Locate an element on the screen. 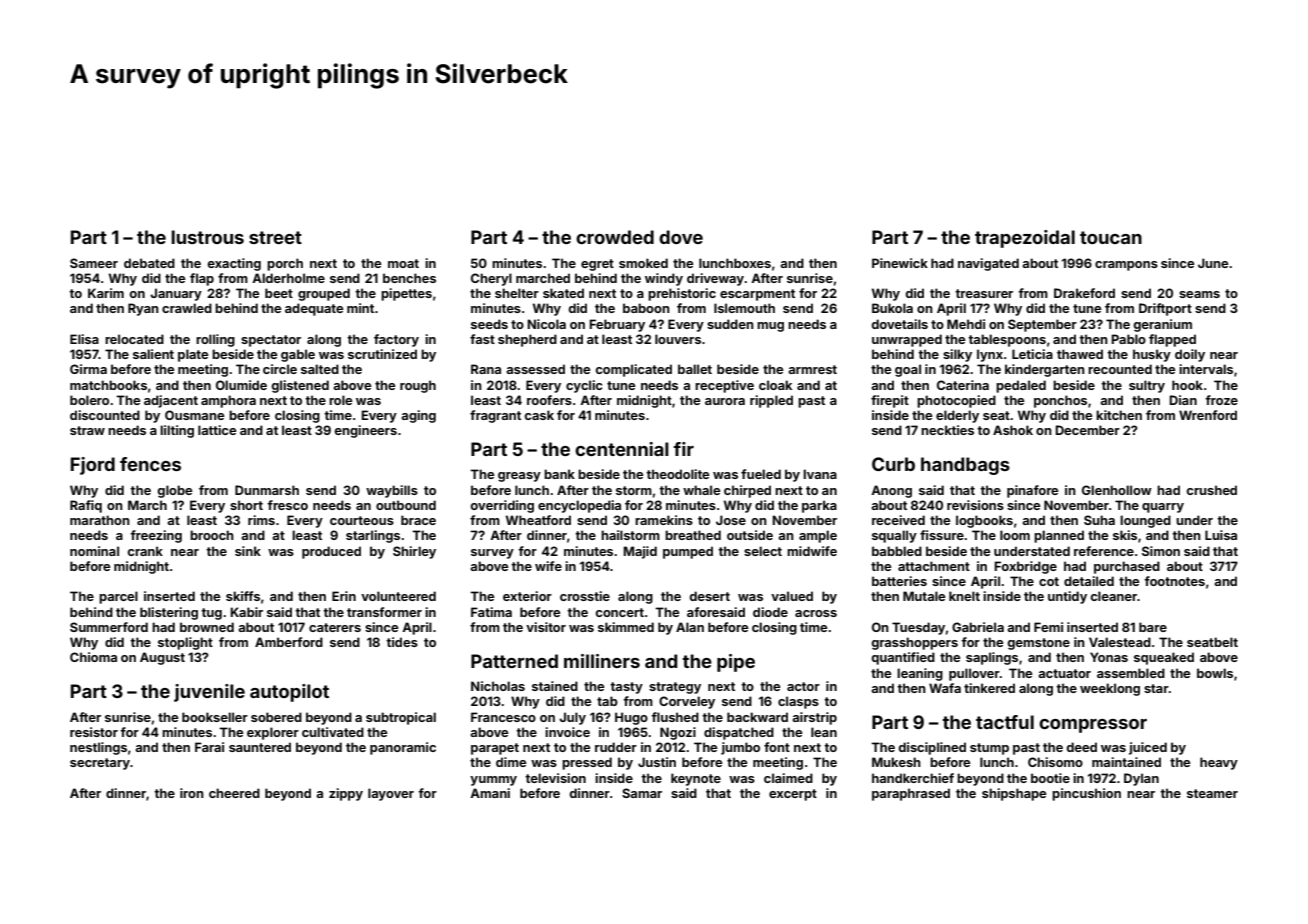  spectator is located at coordinates (271, 341).
